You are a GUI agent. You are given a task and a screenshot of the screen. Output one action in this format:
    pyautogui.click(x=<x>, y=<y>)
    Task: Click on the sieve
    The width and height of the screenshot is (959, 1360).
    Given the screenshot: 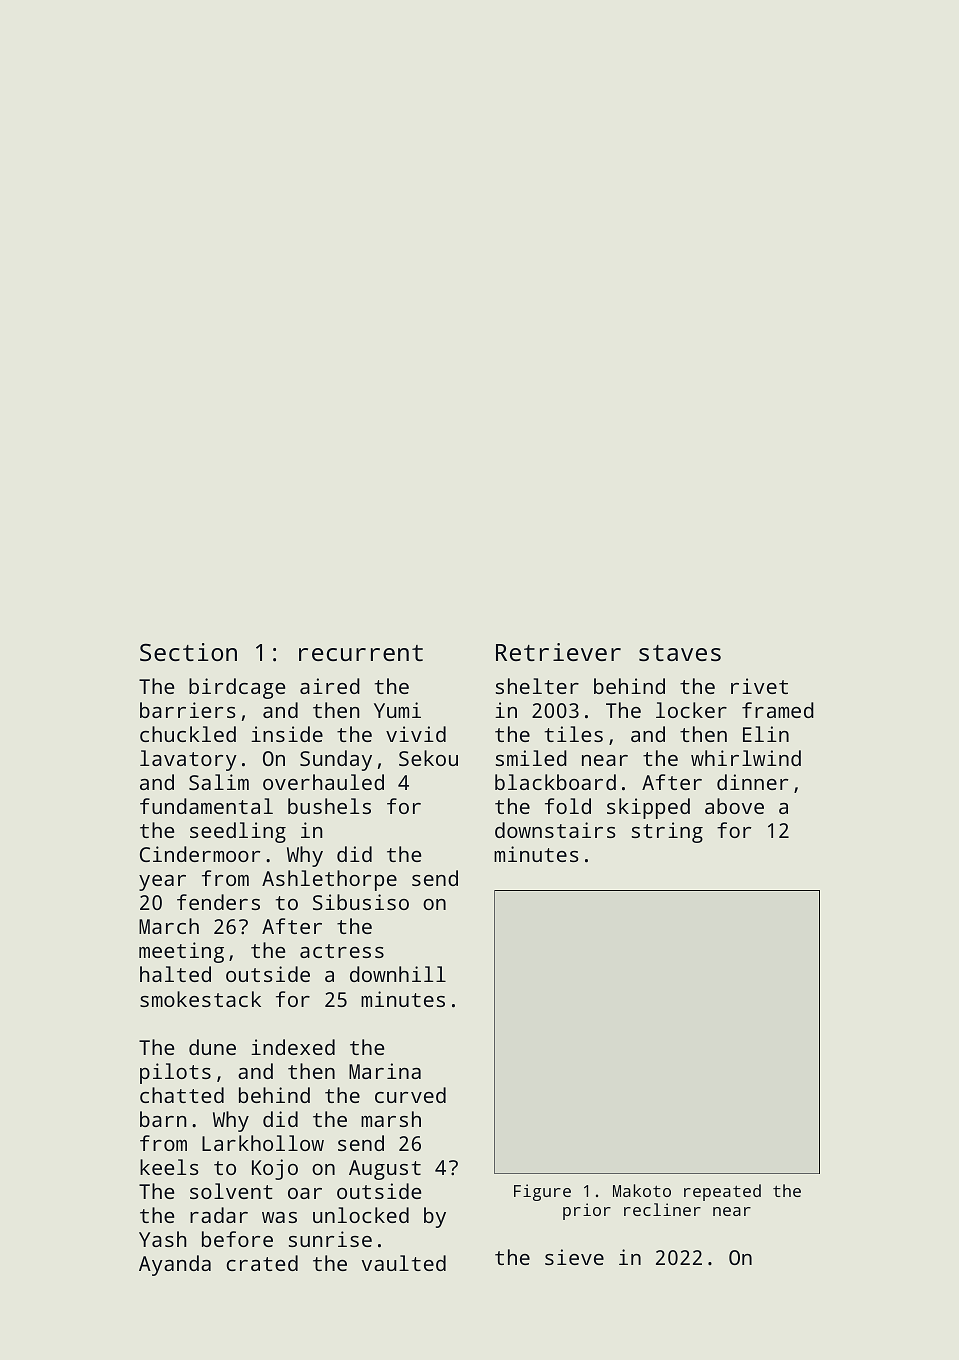 What is the action you would take?
    pyautogui.click(x=574, y=1257)
